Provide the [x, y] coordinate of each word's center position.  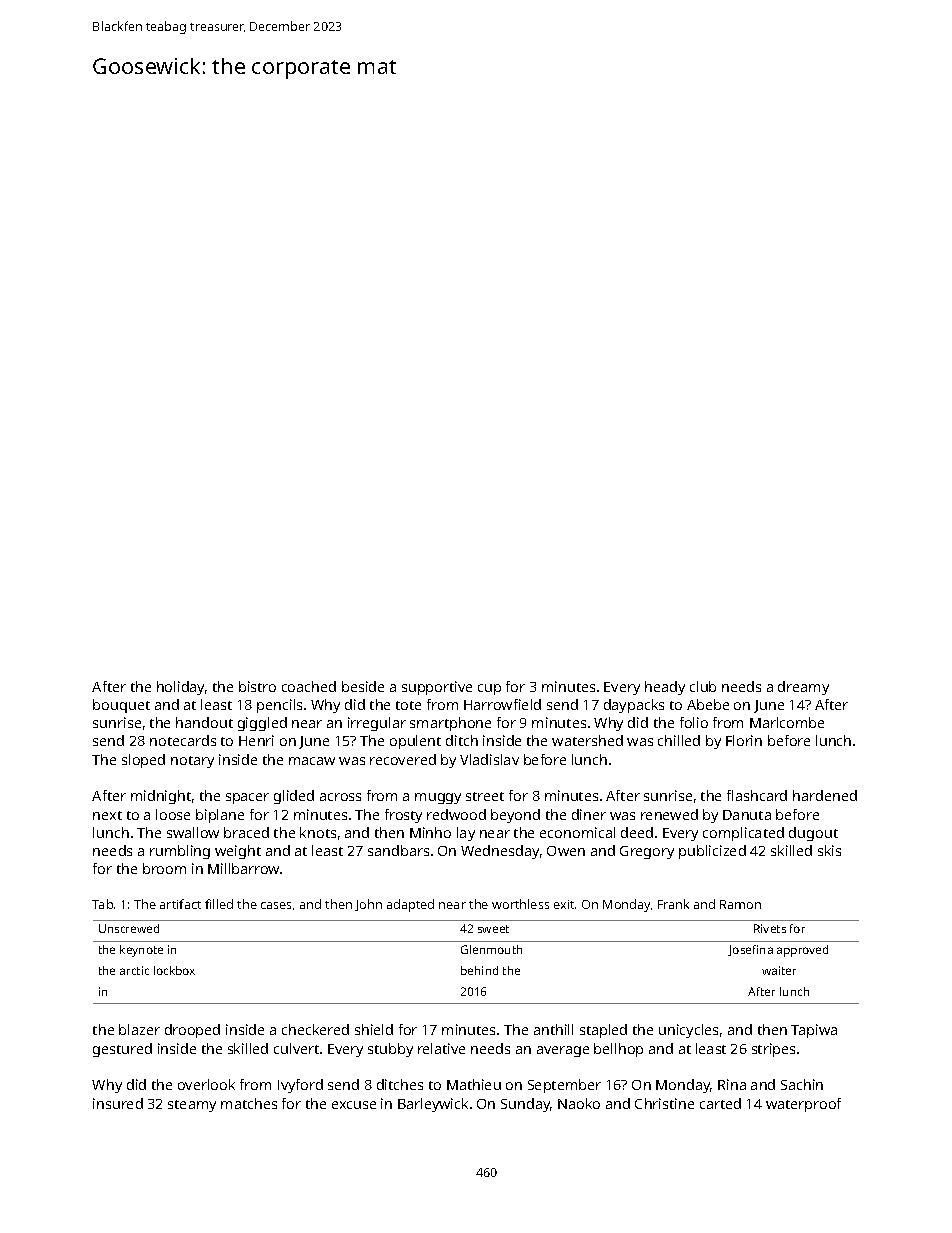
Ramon [740, 904]
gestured [122, 1050]
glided [294, 797]
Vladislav [489, 759]
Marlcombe [787, 722]
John [368, 905]
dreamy [803, 688]
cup [489, 689]
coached [309, 686]
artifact [180, 904]
